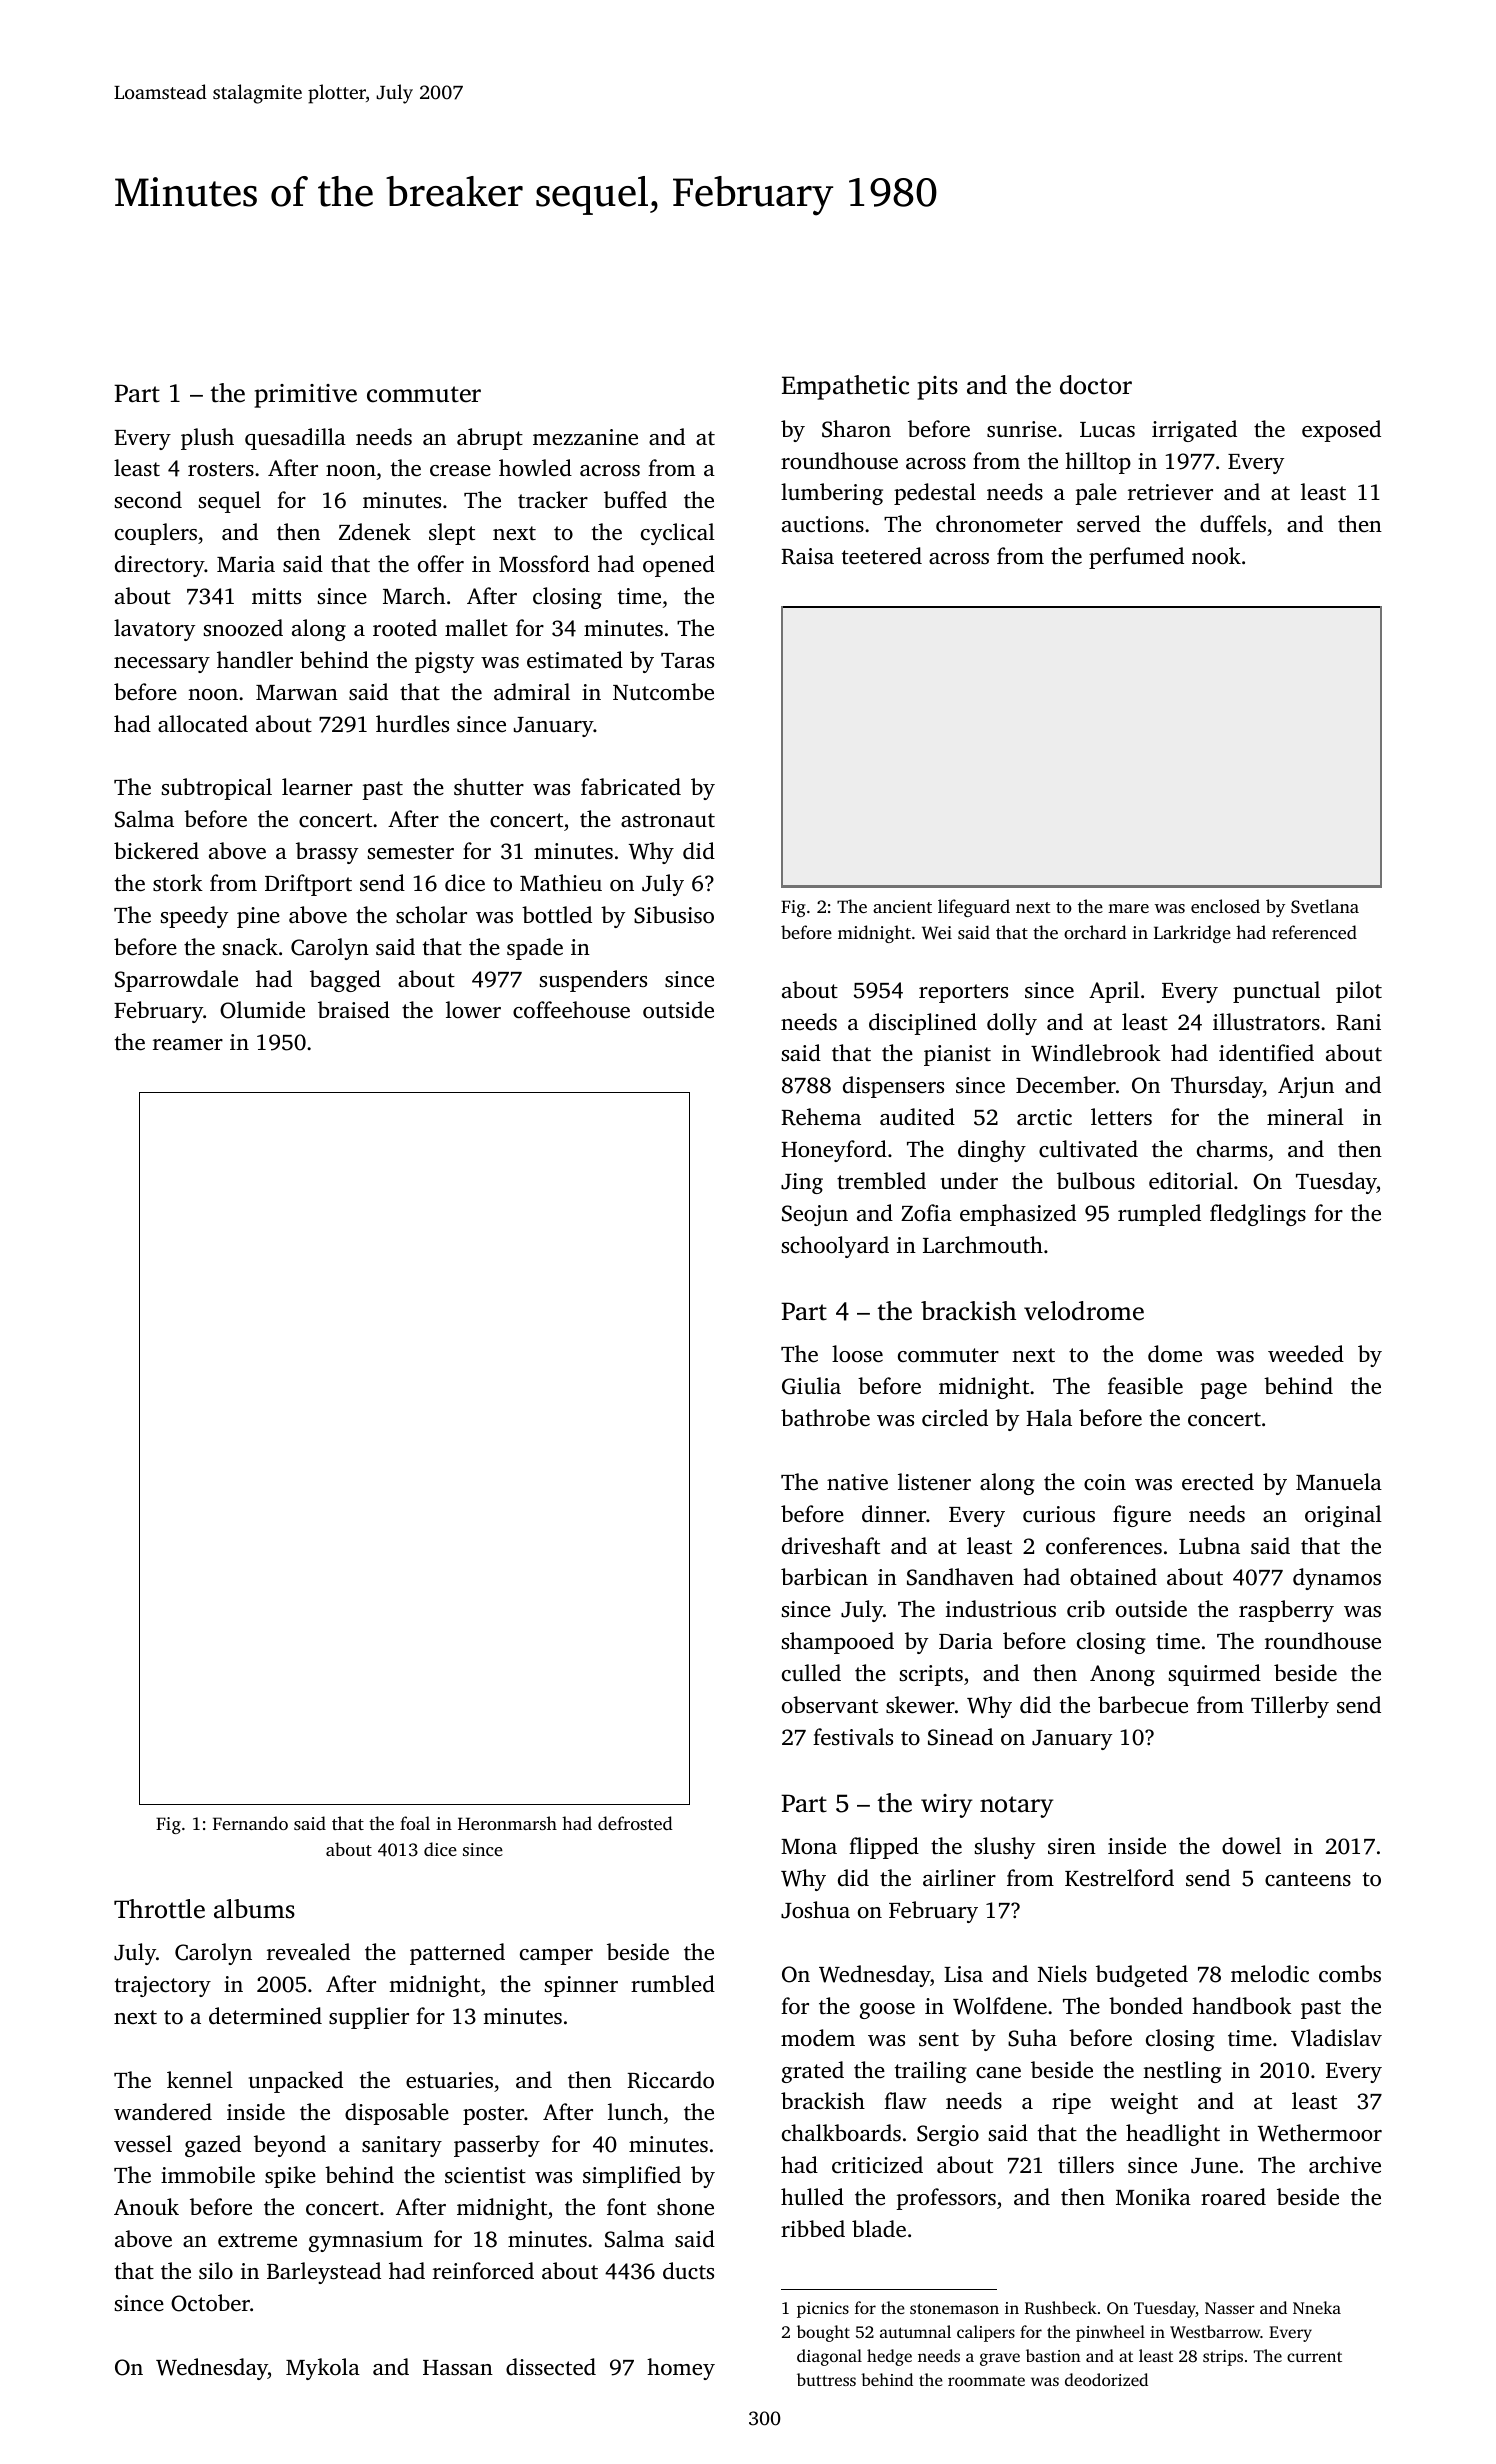 Image resolution: width=1496 pixels, height=2464 pixels. Describe the element at coordinates (946, 2199) in the document. I see `professors` at that location.
